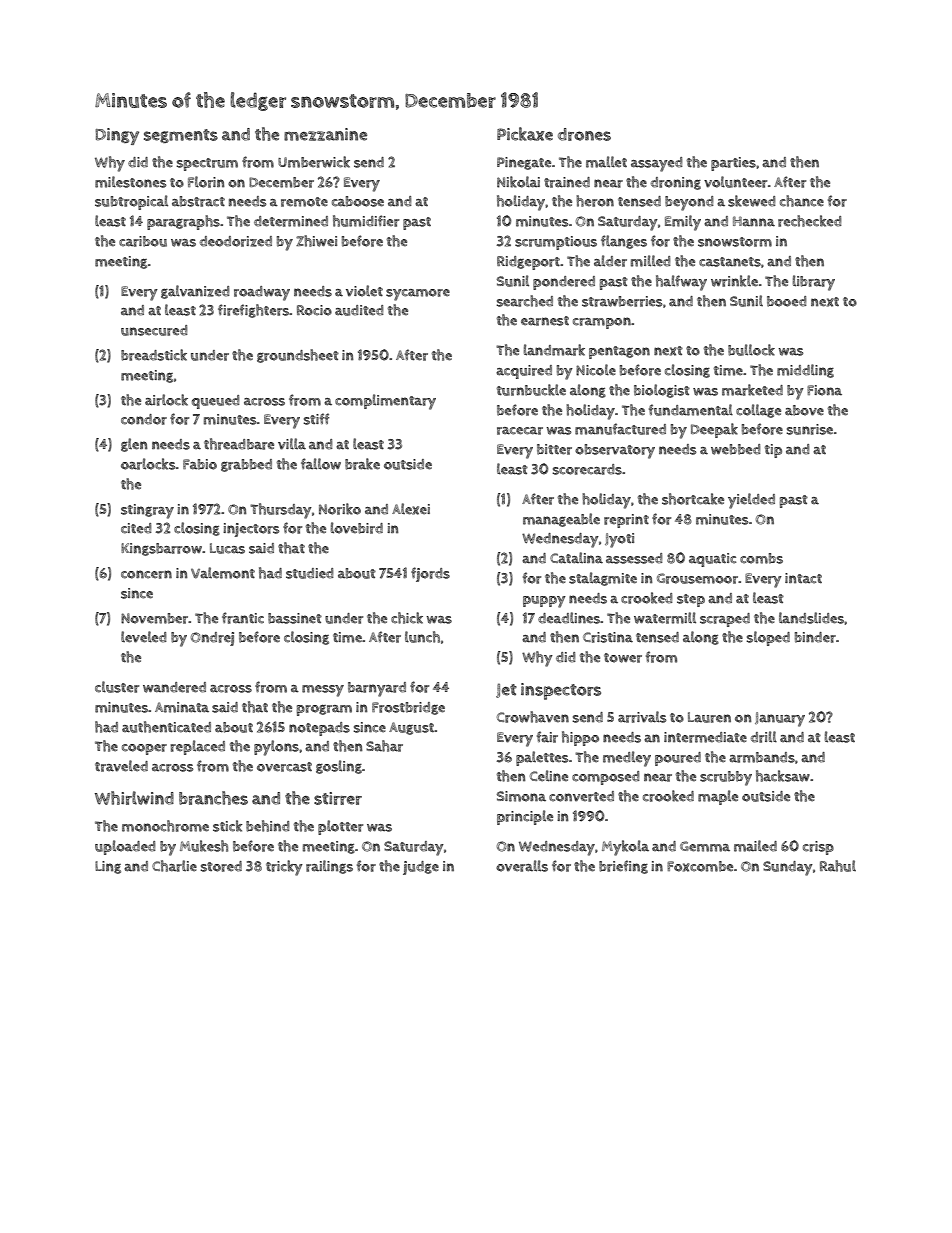  Describe the element at coordinates (803, 578) in the screenshot. I see `intact` at that location.
